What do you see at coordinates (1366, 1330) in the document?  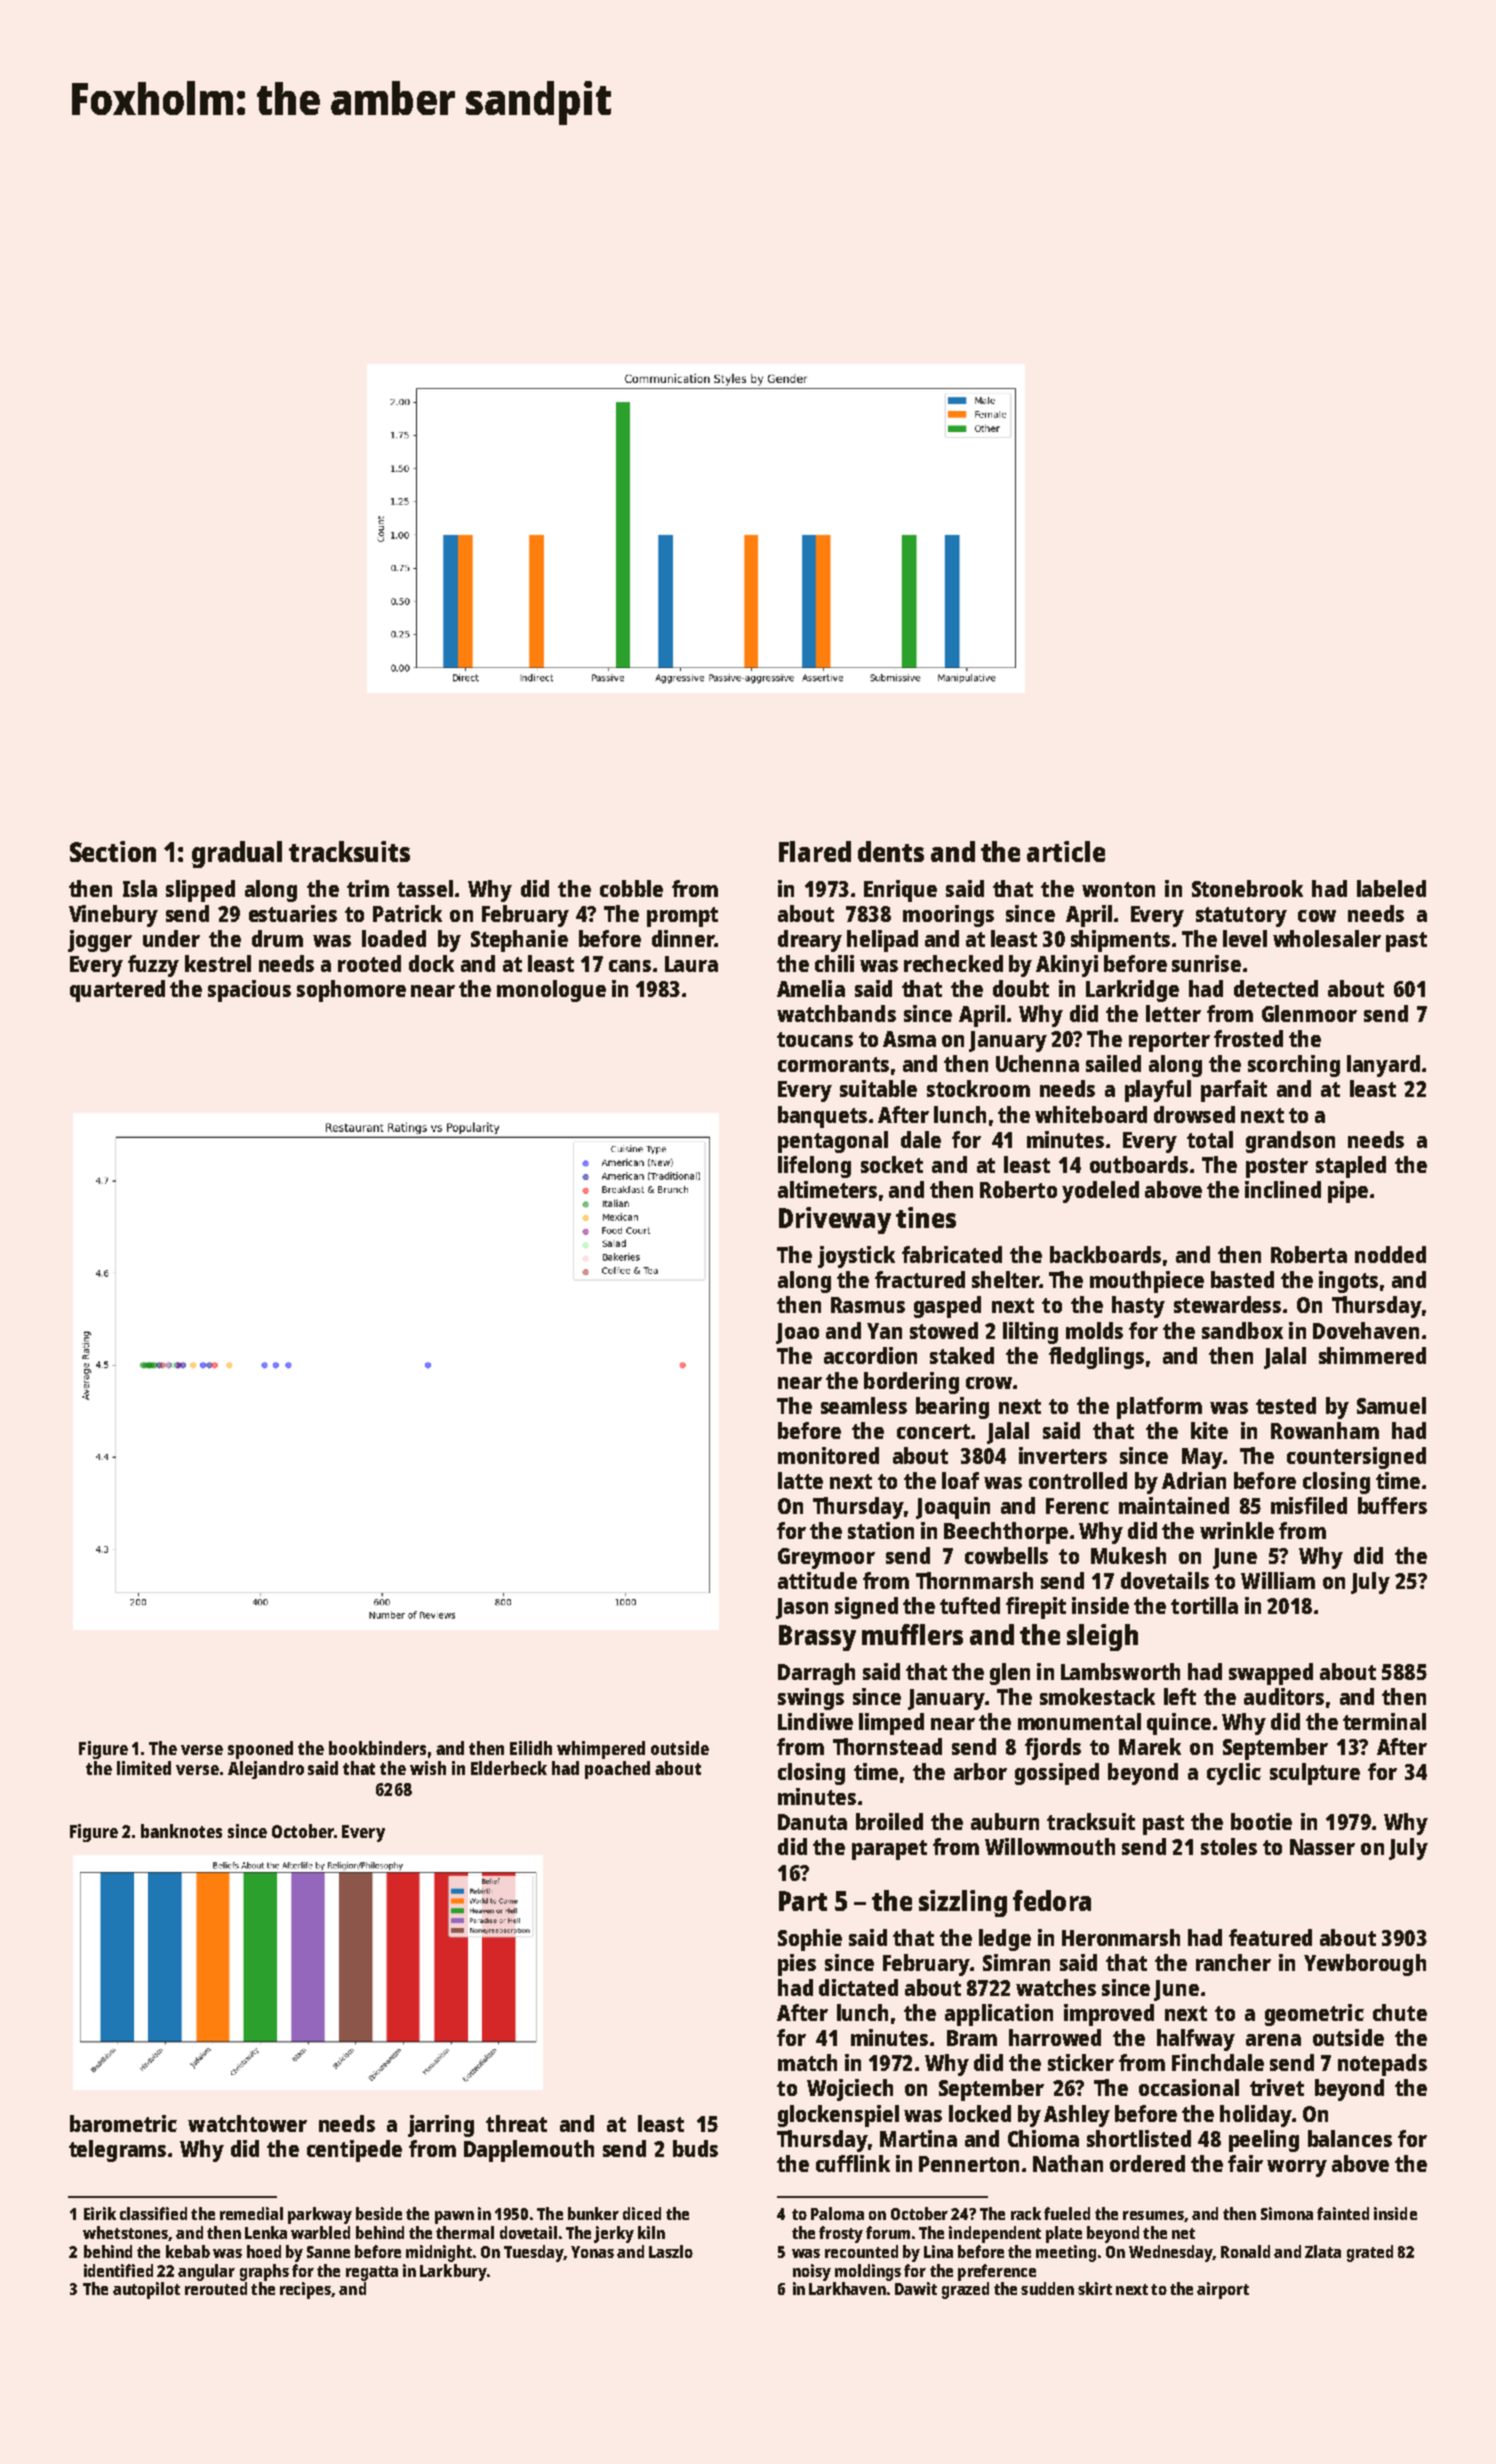 I see `Dovehaven` at bounding box center [1366, 1330].
